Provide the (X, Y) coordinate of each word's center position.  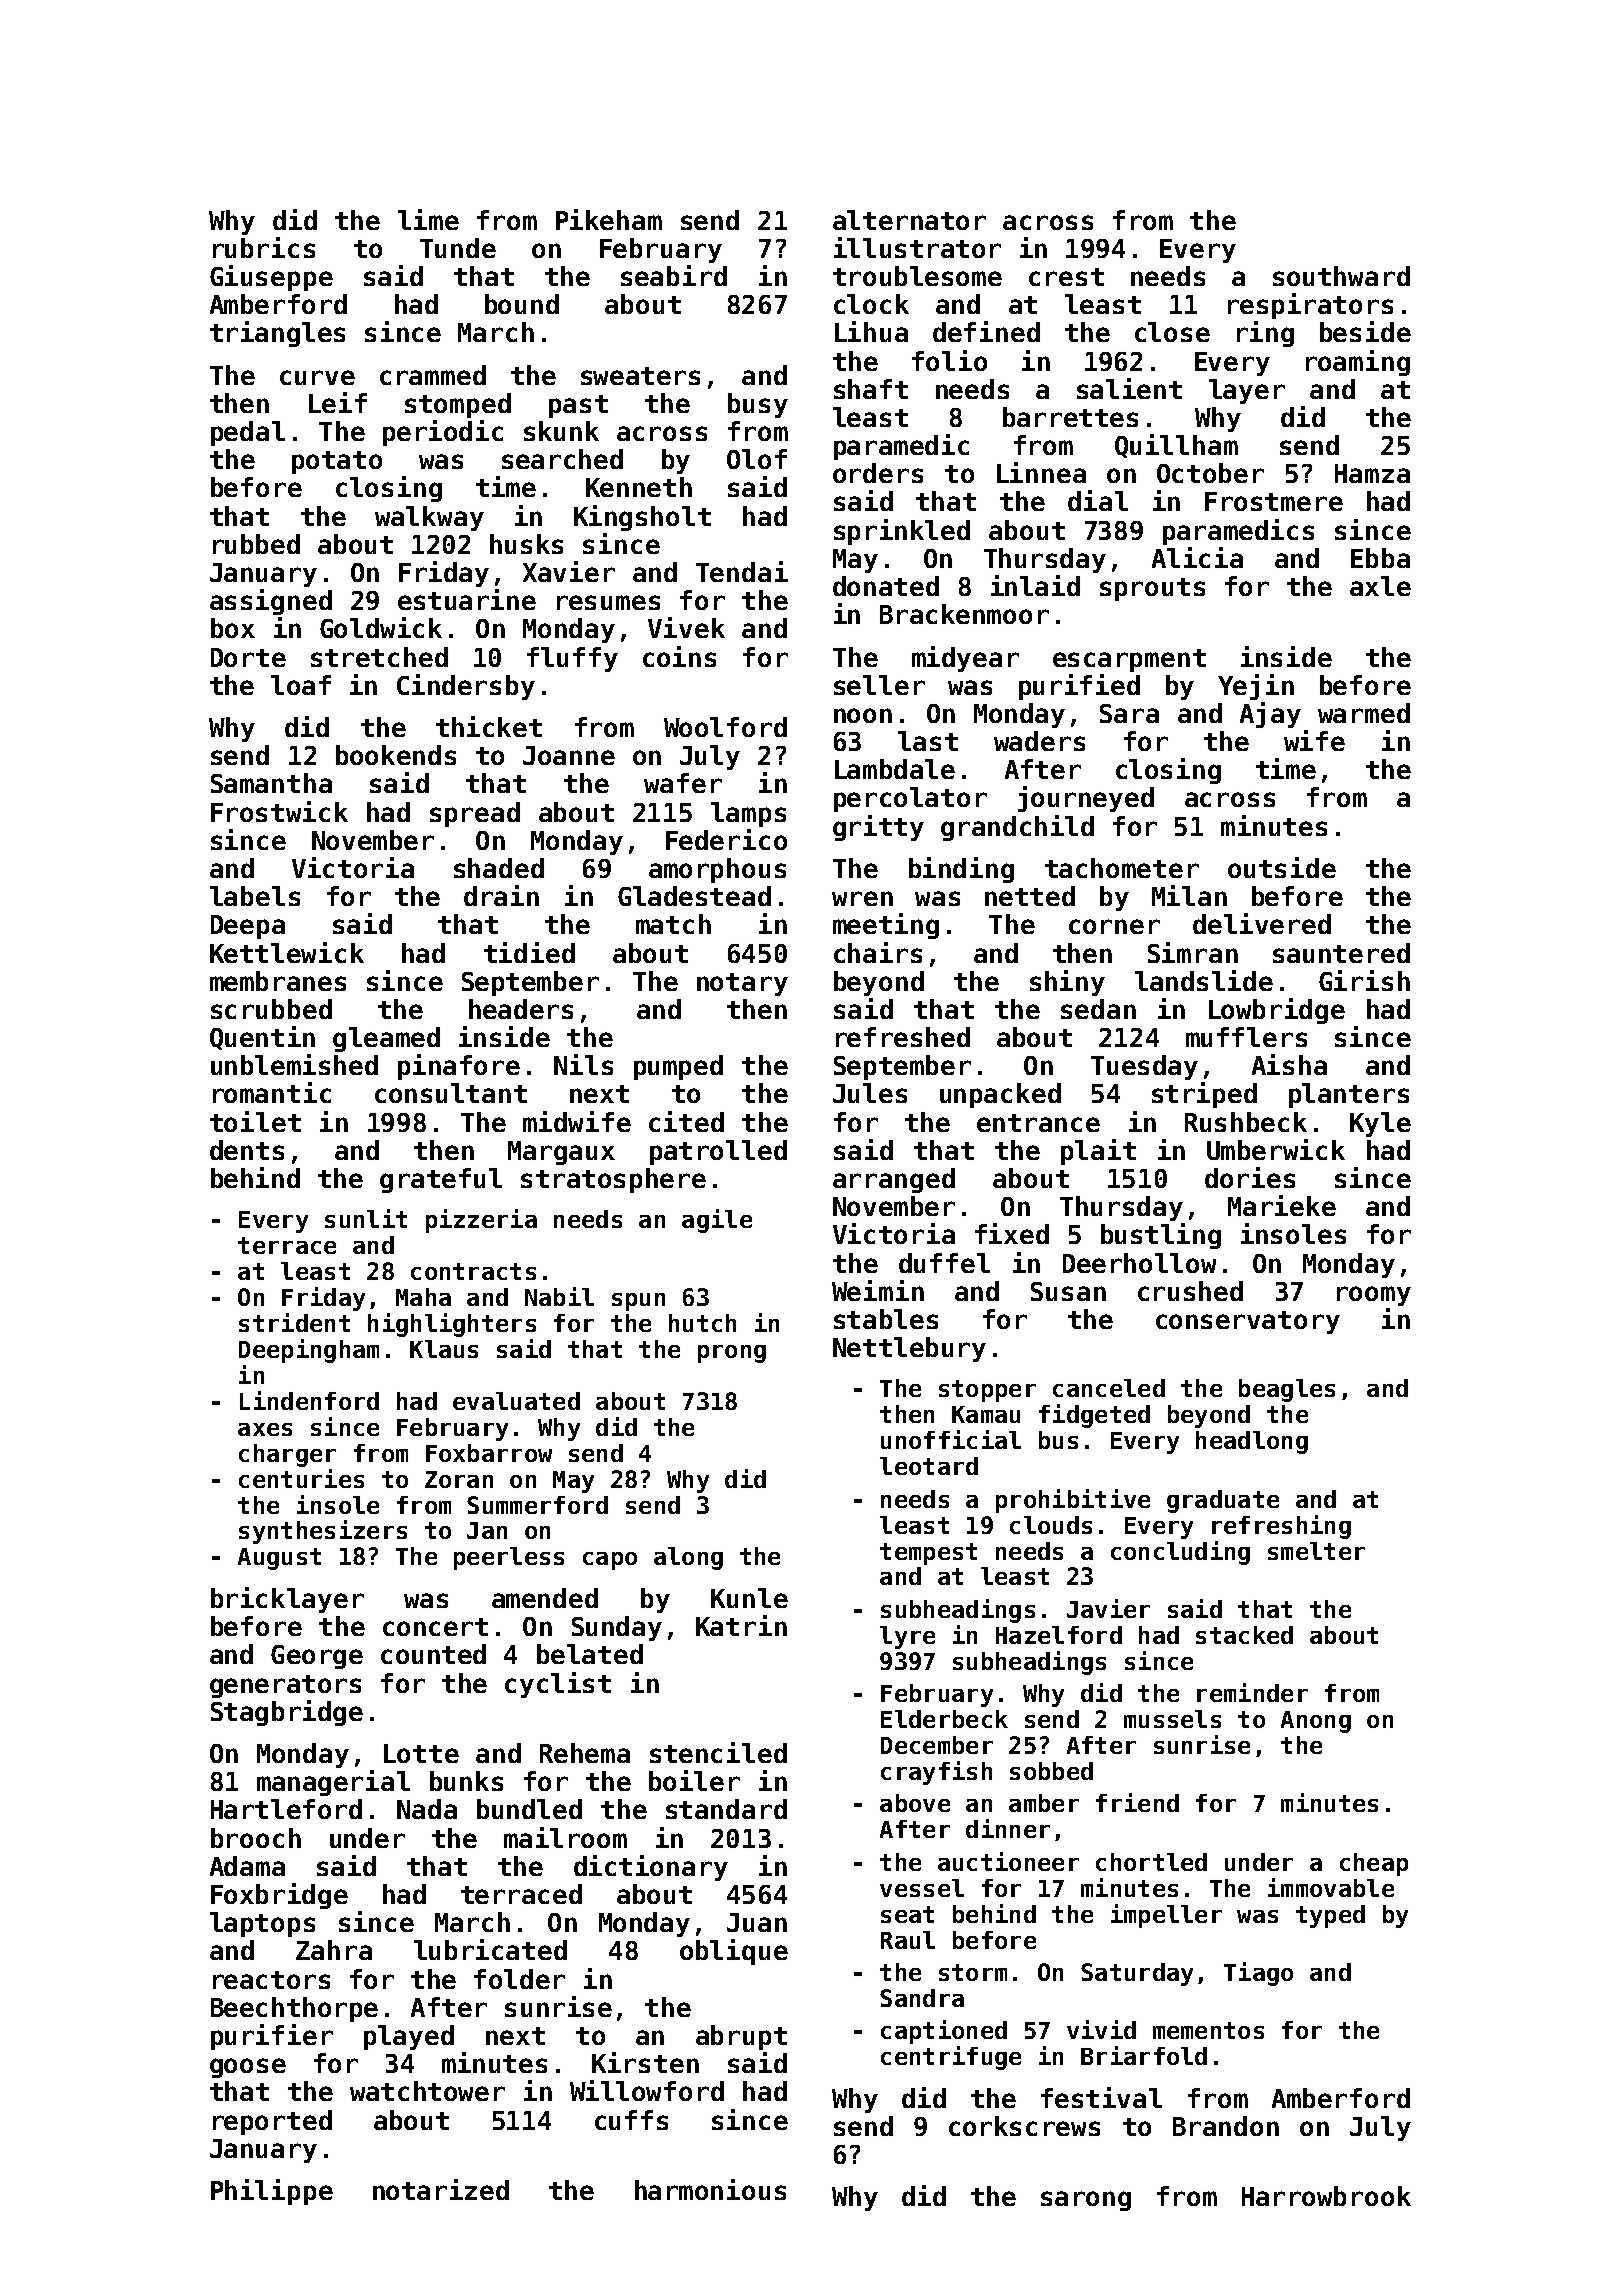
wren (862, 898)
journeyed (1086, 799)
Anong (1316, 1722)
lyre (907, 1637)
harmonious (710, 2189)
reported (272, 2122)
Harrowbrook (1326, 2196)
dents (247, 1150)
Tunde (458, 248)
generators (285, 1686)
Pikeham (609, 219)
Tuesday (1144, 1067)
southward (1341, 276)
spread (475, 814)
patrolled (718, 1152)
